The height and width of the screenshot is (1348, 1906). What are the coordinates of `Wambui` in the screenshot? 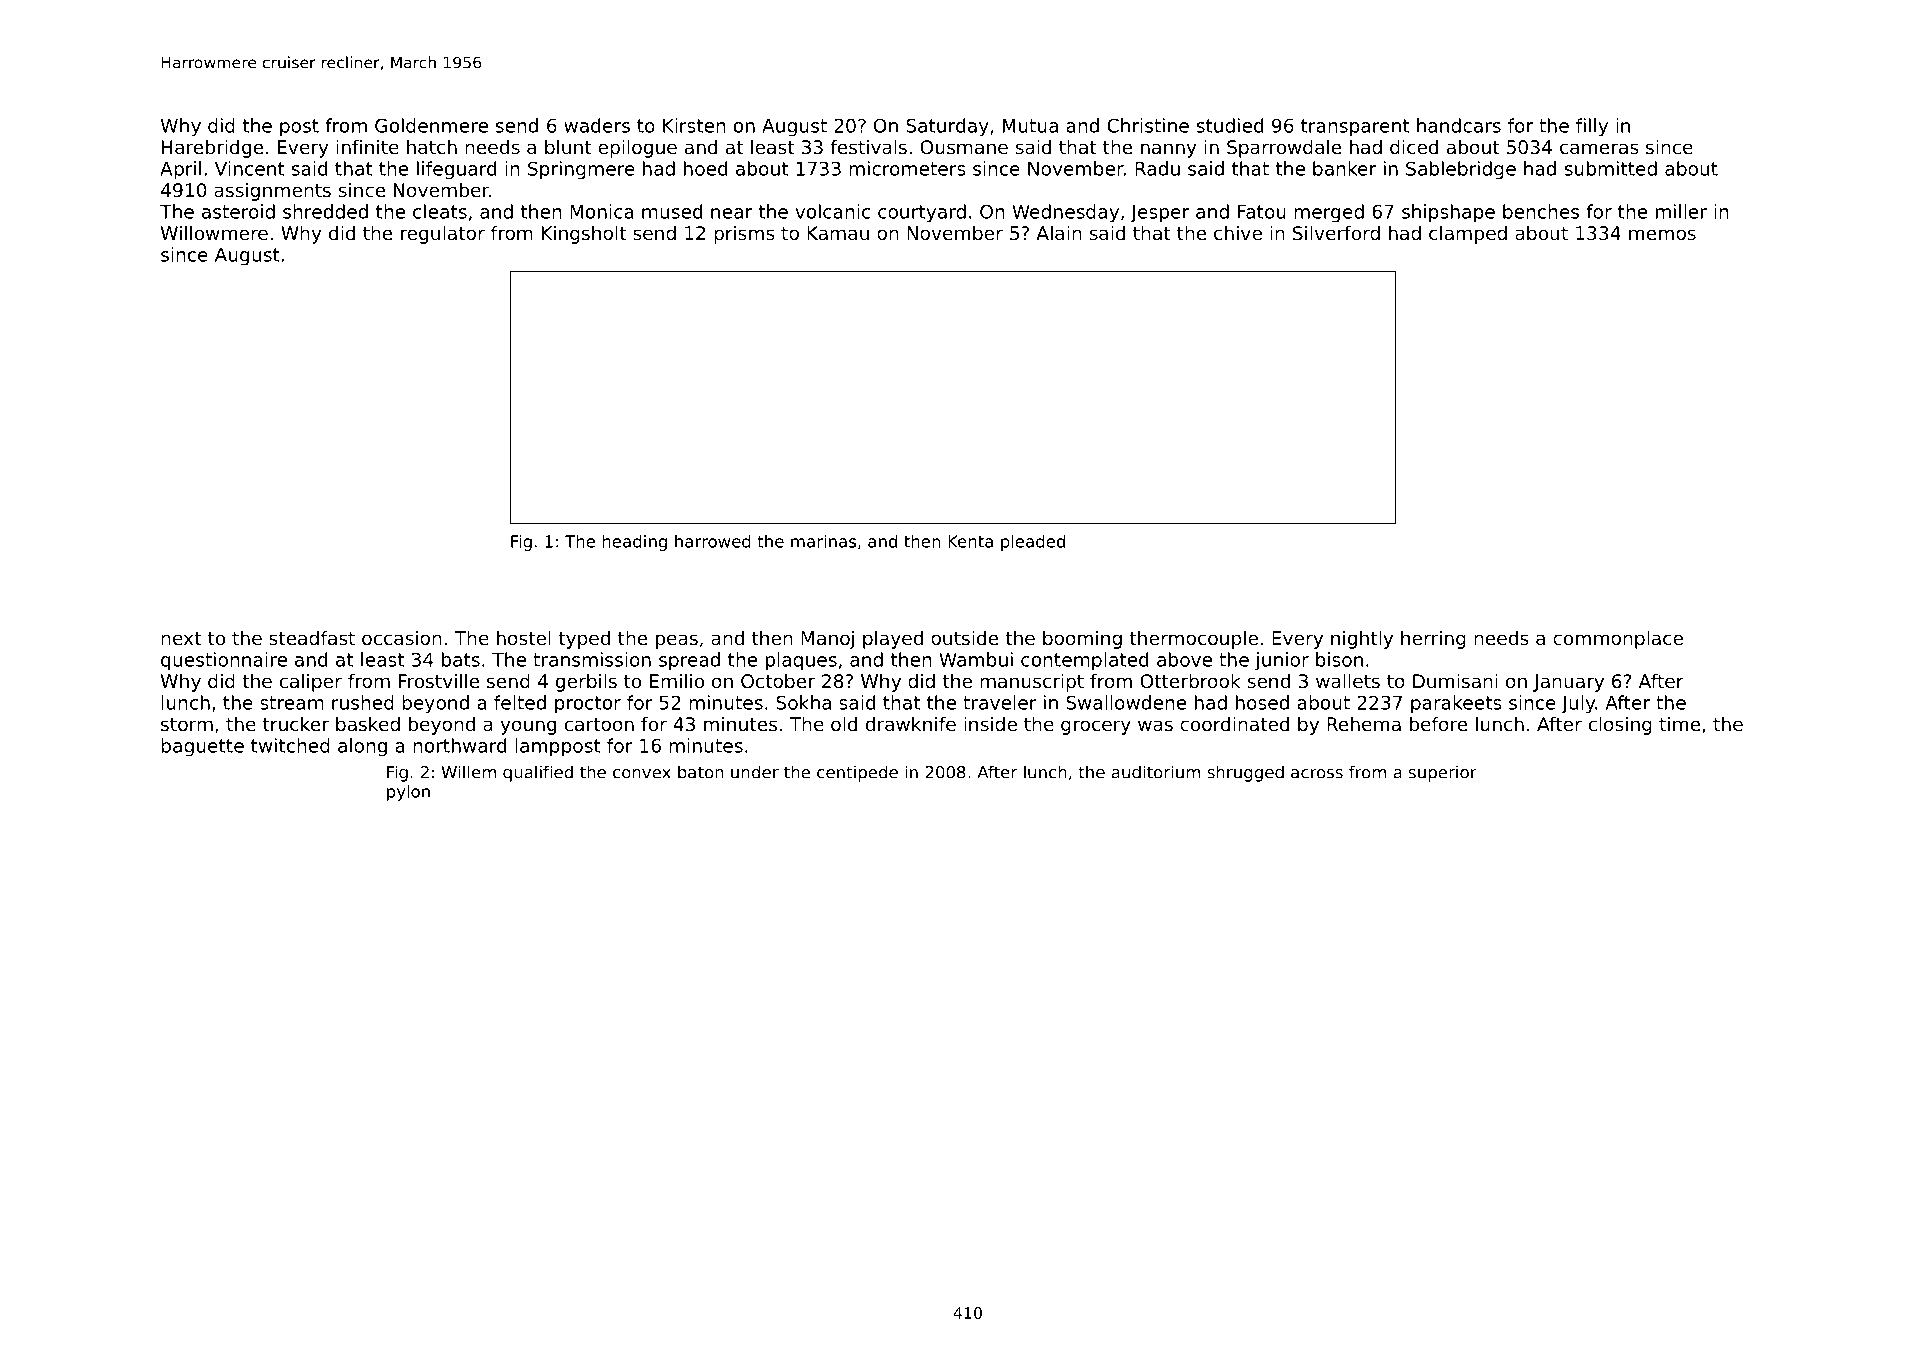 It's located at (976, 659).
